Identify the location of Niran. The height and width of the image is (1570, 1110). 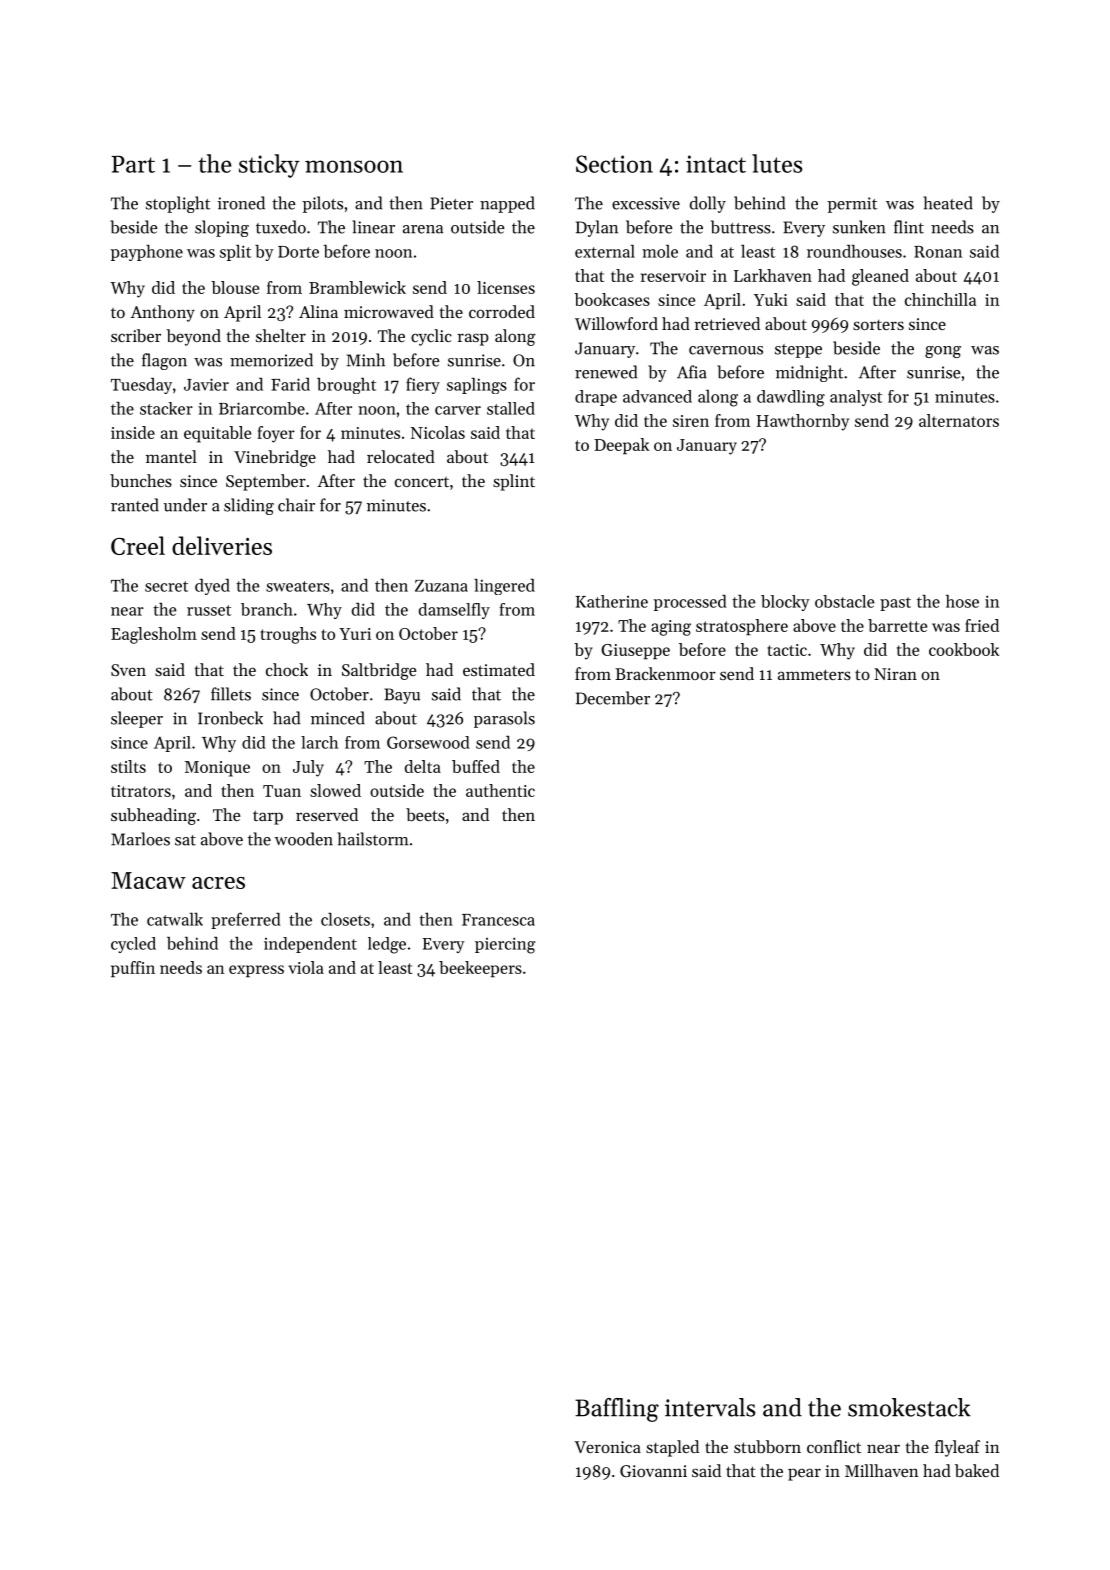
(895, 674).
